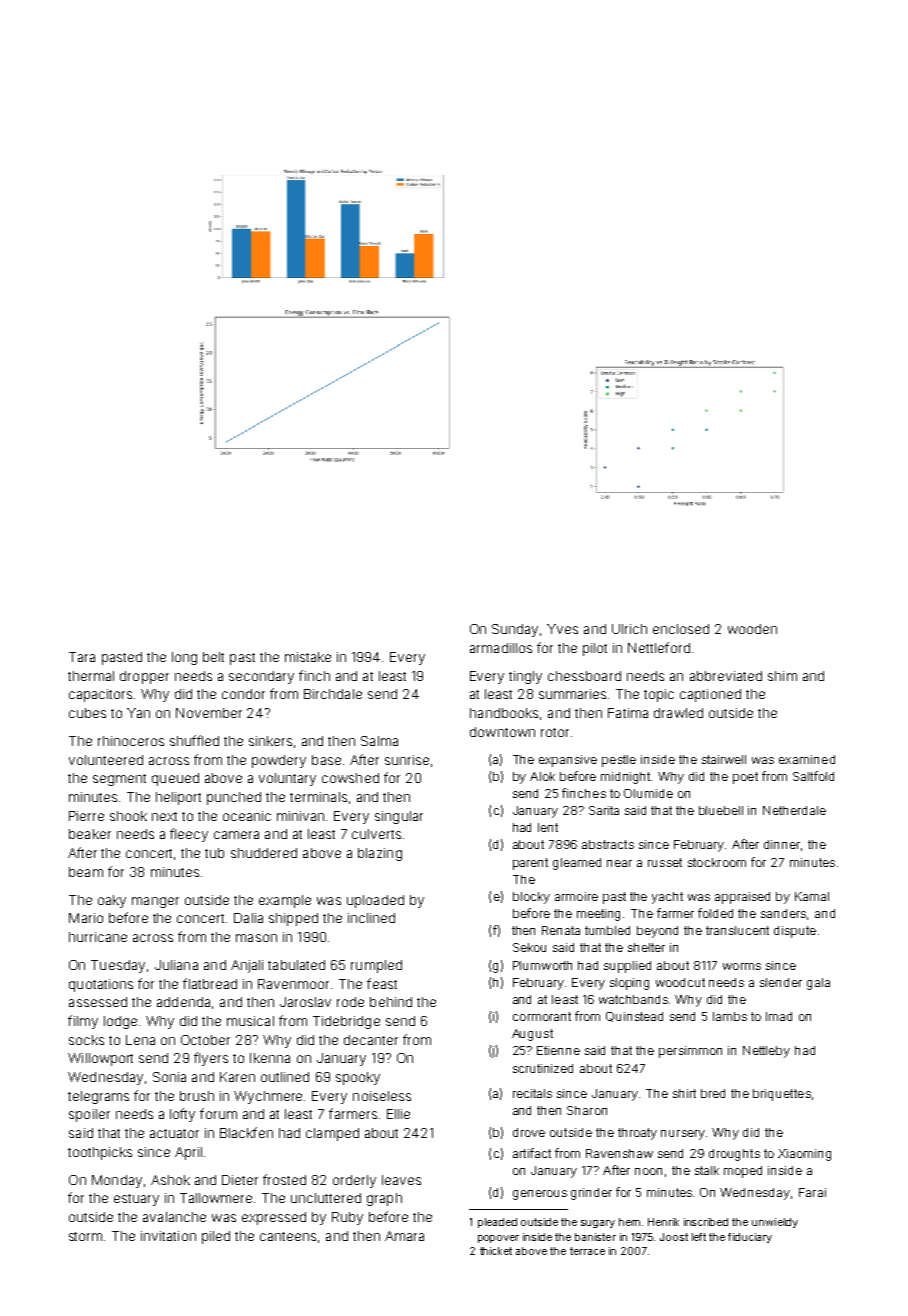 This screenshot has width=908, height=1316. I want to click on estuary, so click(136, 1200).
